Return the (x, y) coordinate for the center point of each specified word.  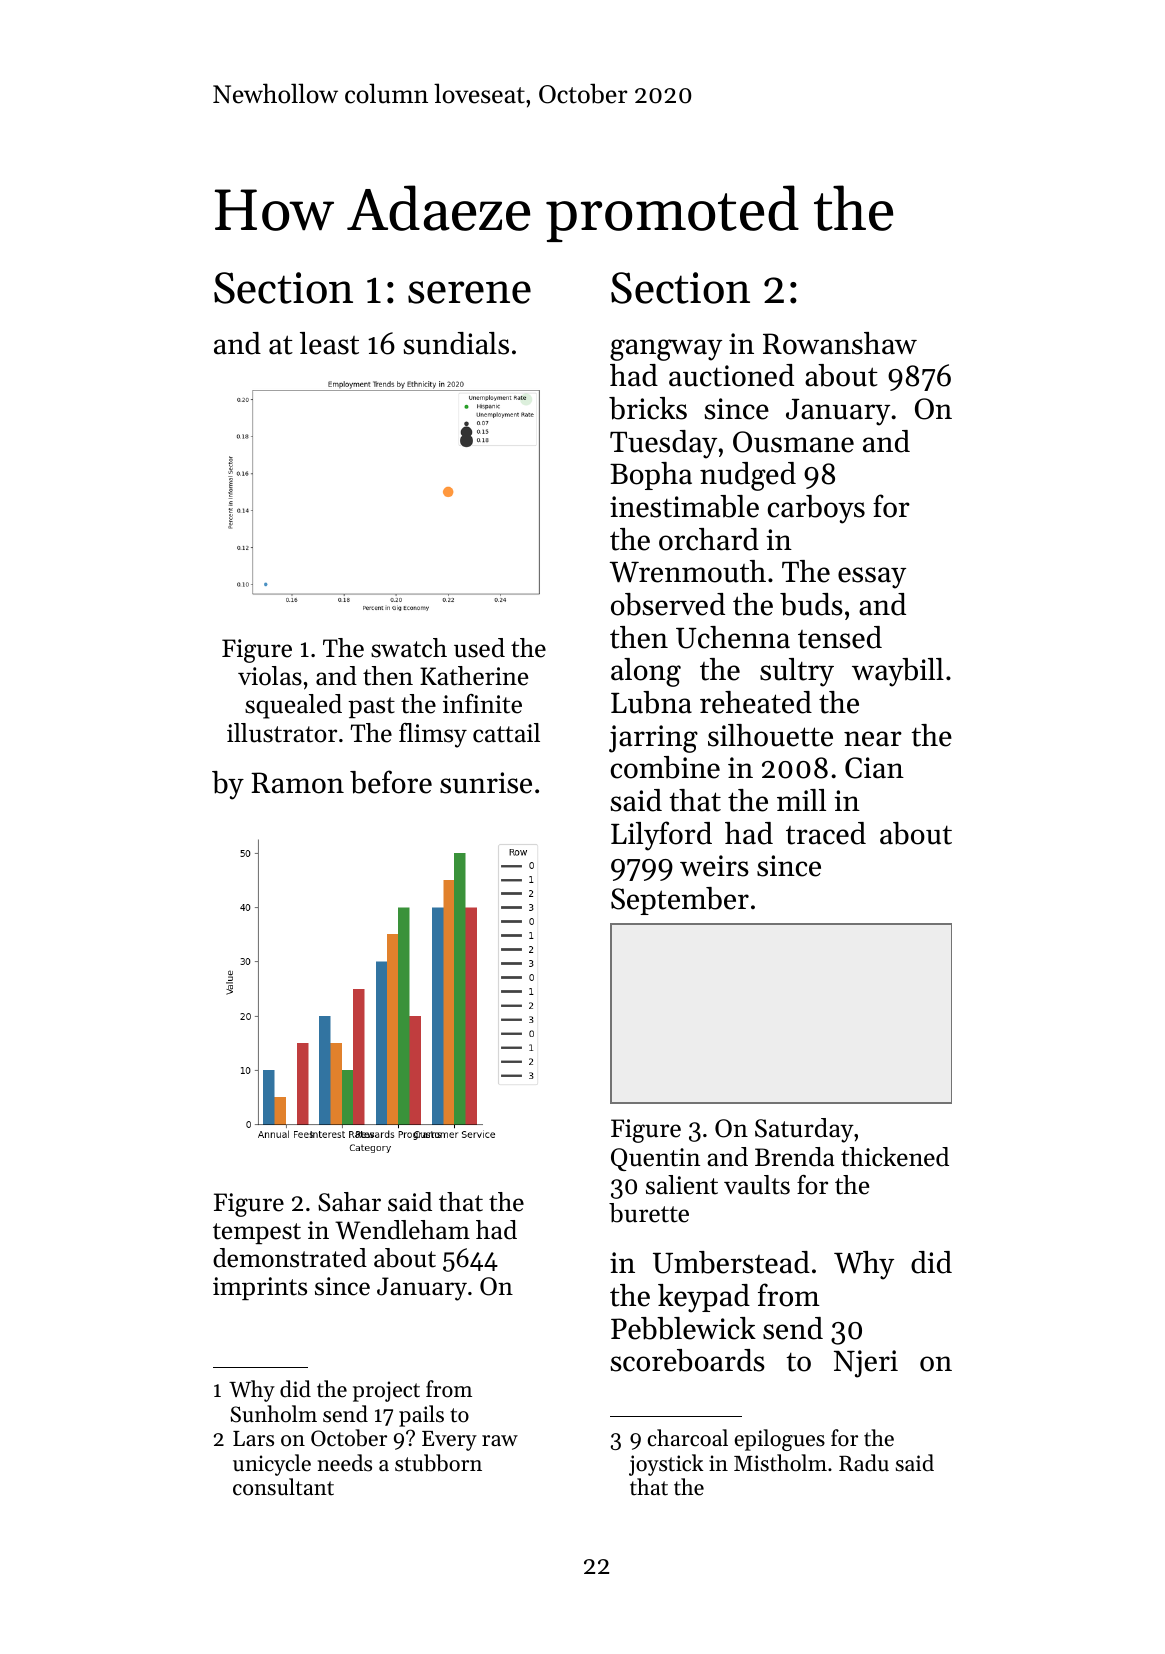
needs (344, 1463)
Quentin (655, 1159)
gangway (666, 350)
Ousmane (793, 442)
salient (682, 1185)
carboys (816, 509)
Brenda (795, 1157)
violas (270, 676)
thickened (895, 1157)
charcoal (688, 1438)
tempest (257, 1233)
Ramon (297, 783)
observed (668, 604)
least (329, 343)
